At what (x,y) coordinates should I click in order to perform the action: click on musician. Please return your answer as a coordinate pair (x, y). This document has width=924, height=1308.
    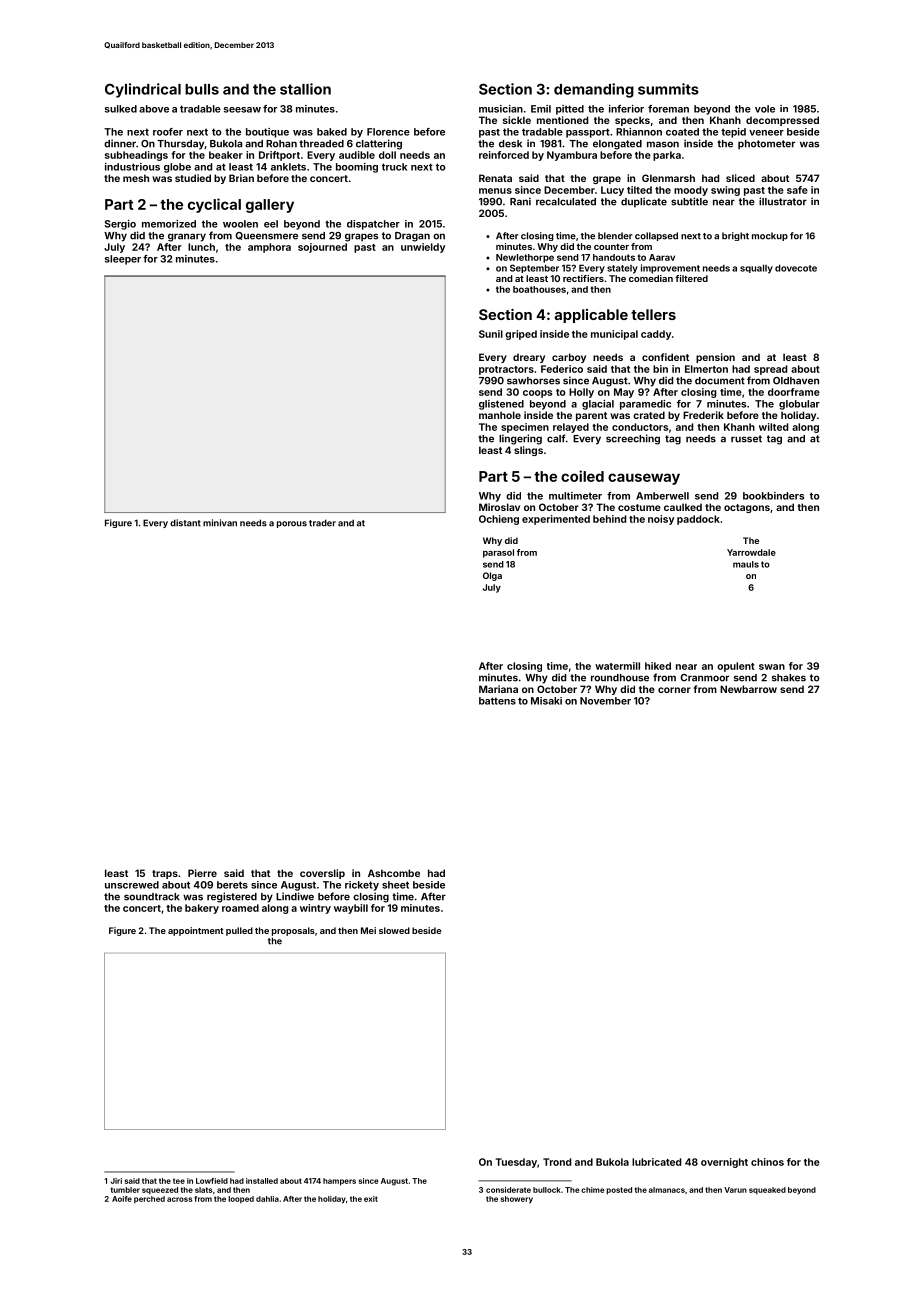
    Looking at the image, I should click on (501, 109).
